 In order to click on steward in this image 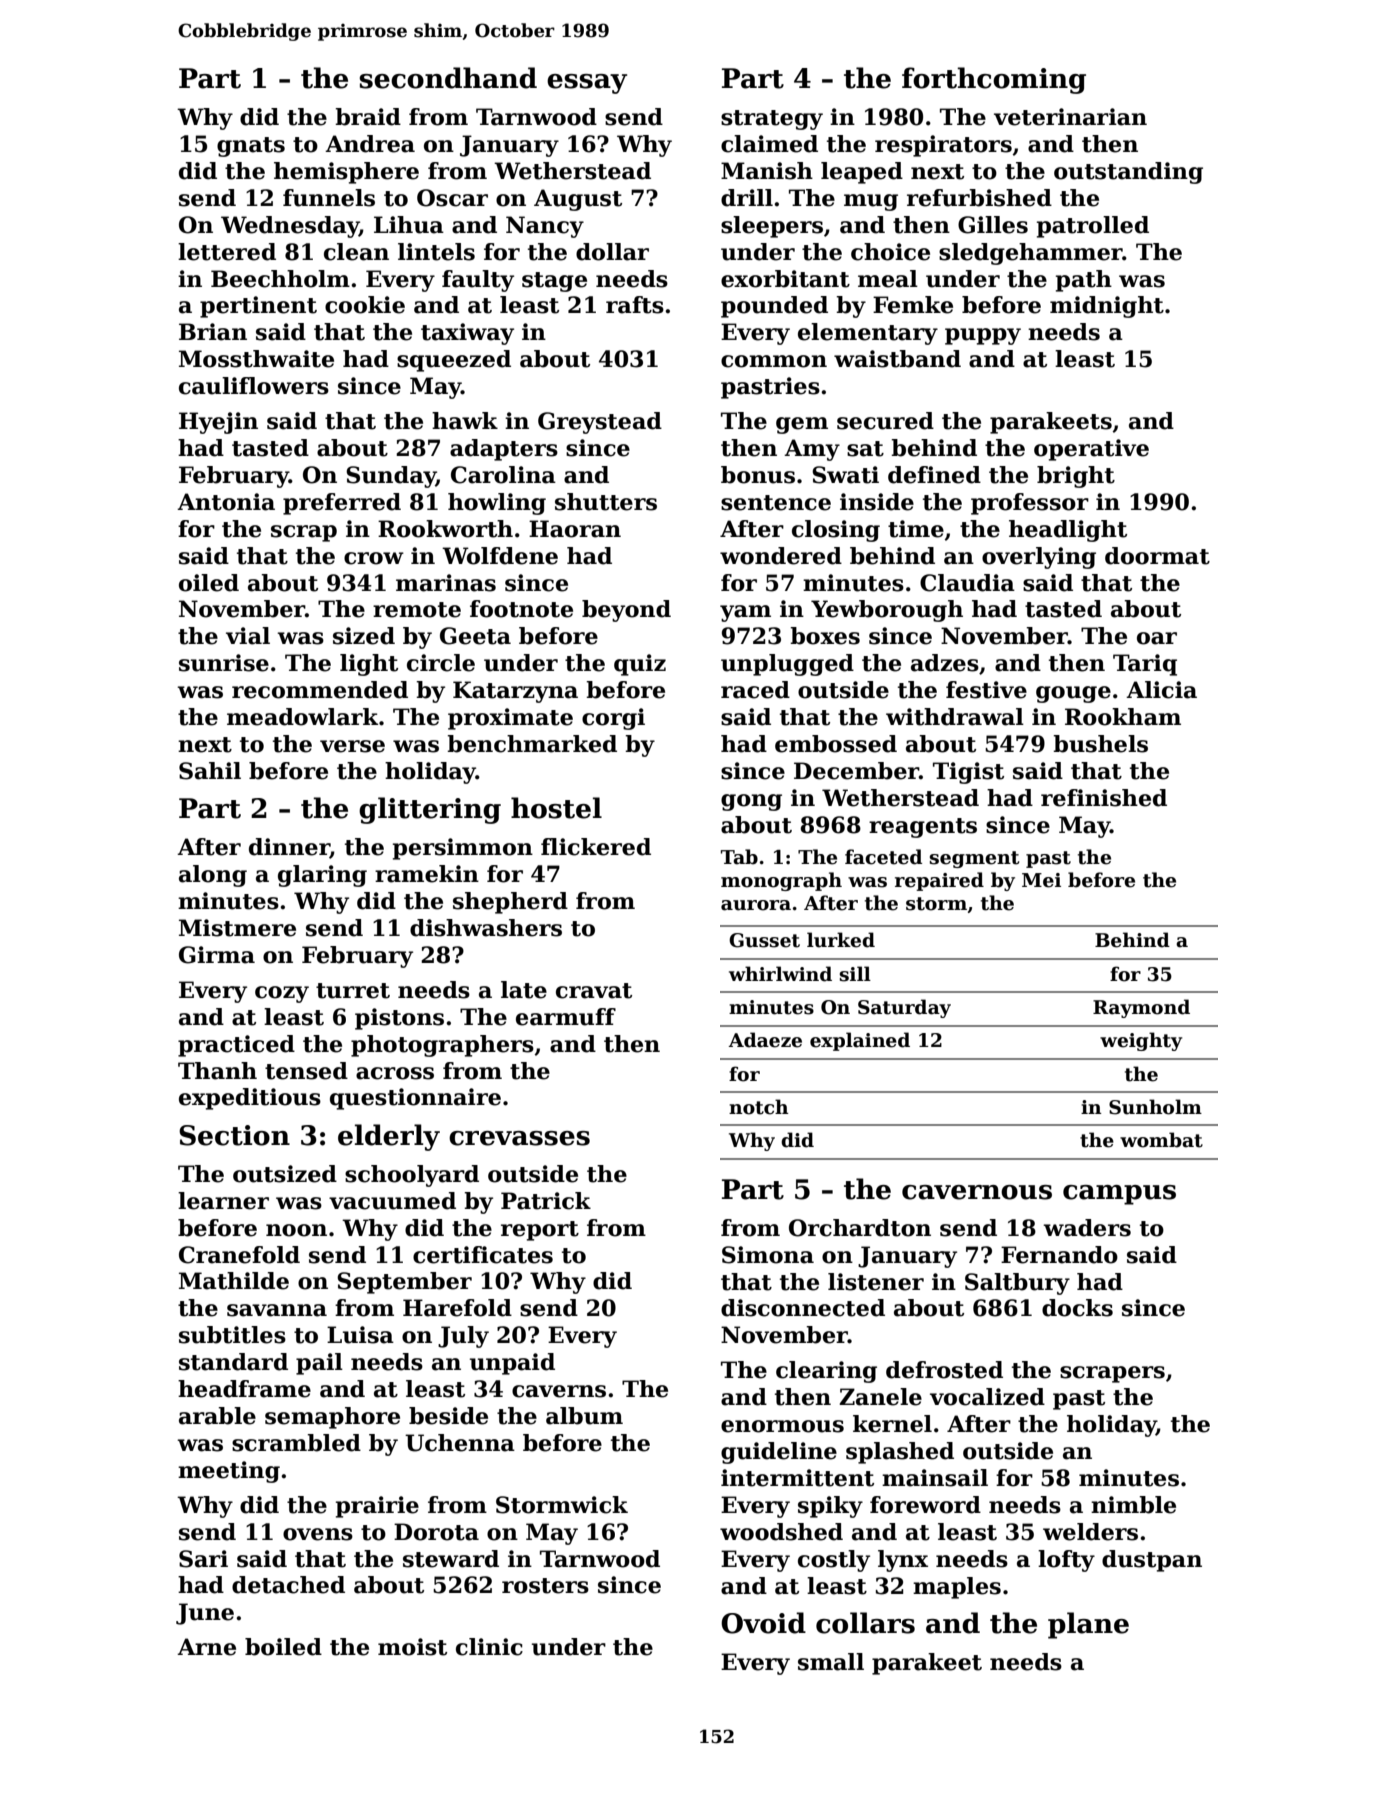, I will do `click(451, 1559)`.
